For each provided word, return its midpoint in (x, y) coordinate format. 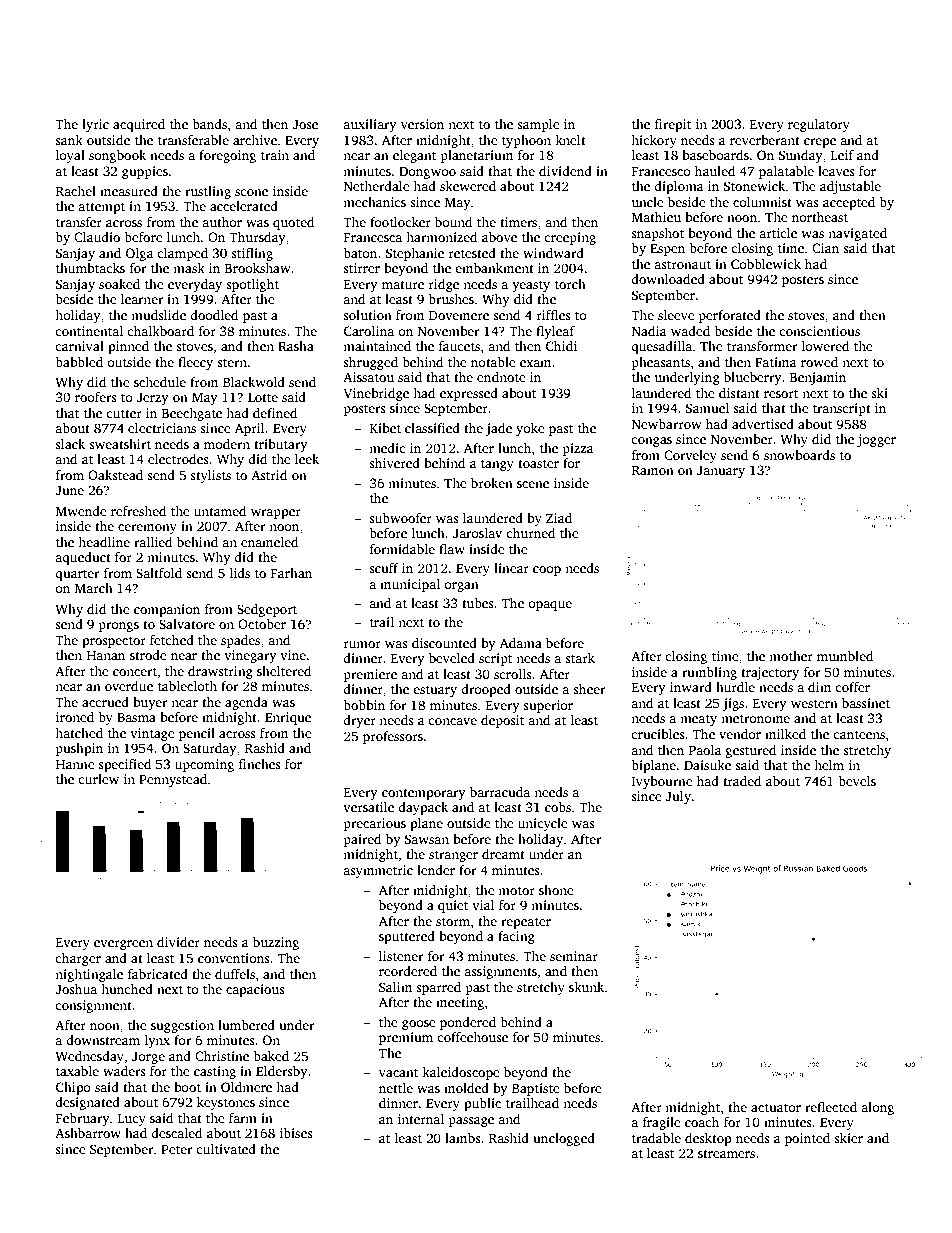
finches (260, 764)
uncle (647, 202)
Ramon (653, 470)
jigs (733, 704)
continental (89, 331)
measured (129, 191)
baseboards (715, 155)
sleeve (676, 315)
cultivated (226, 1149)
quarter (77, 575)
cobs (558, 807)
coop (547, 571)
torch (570, 284)
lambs (463, 1138)
